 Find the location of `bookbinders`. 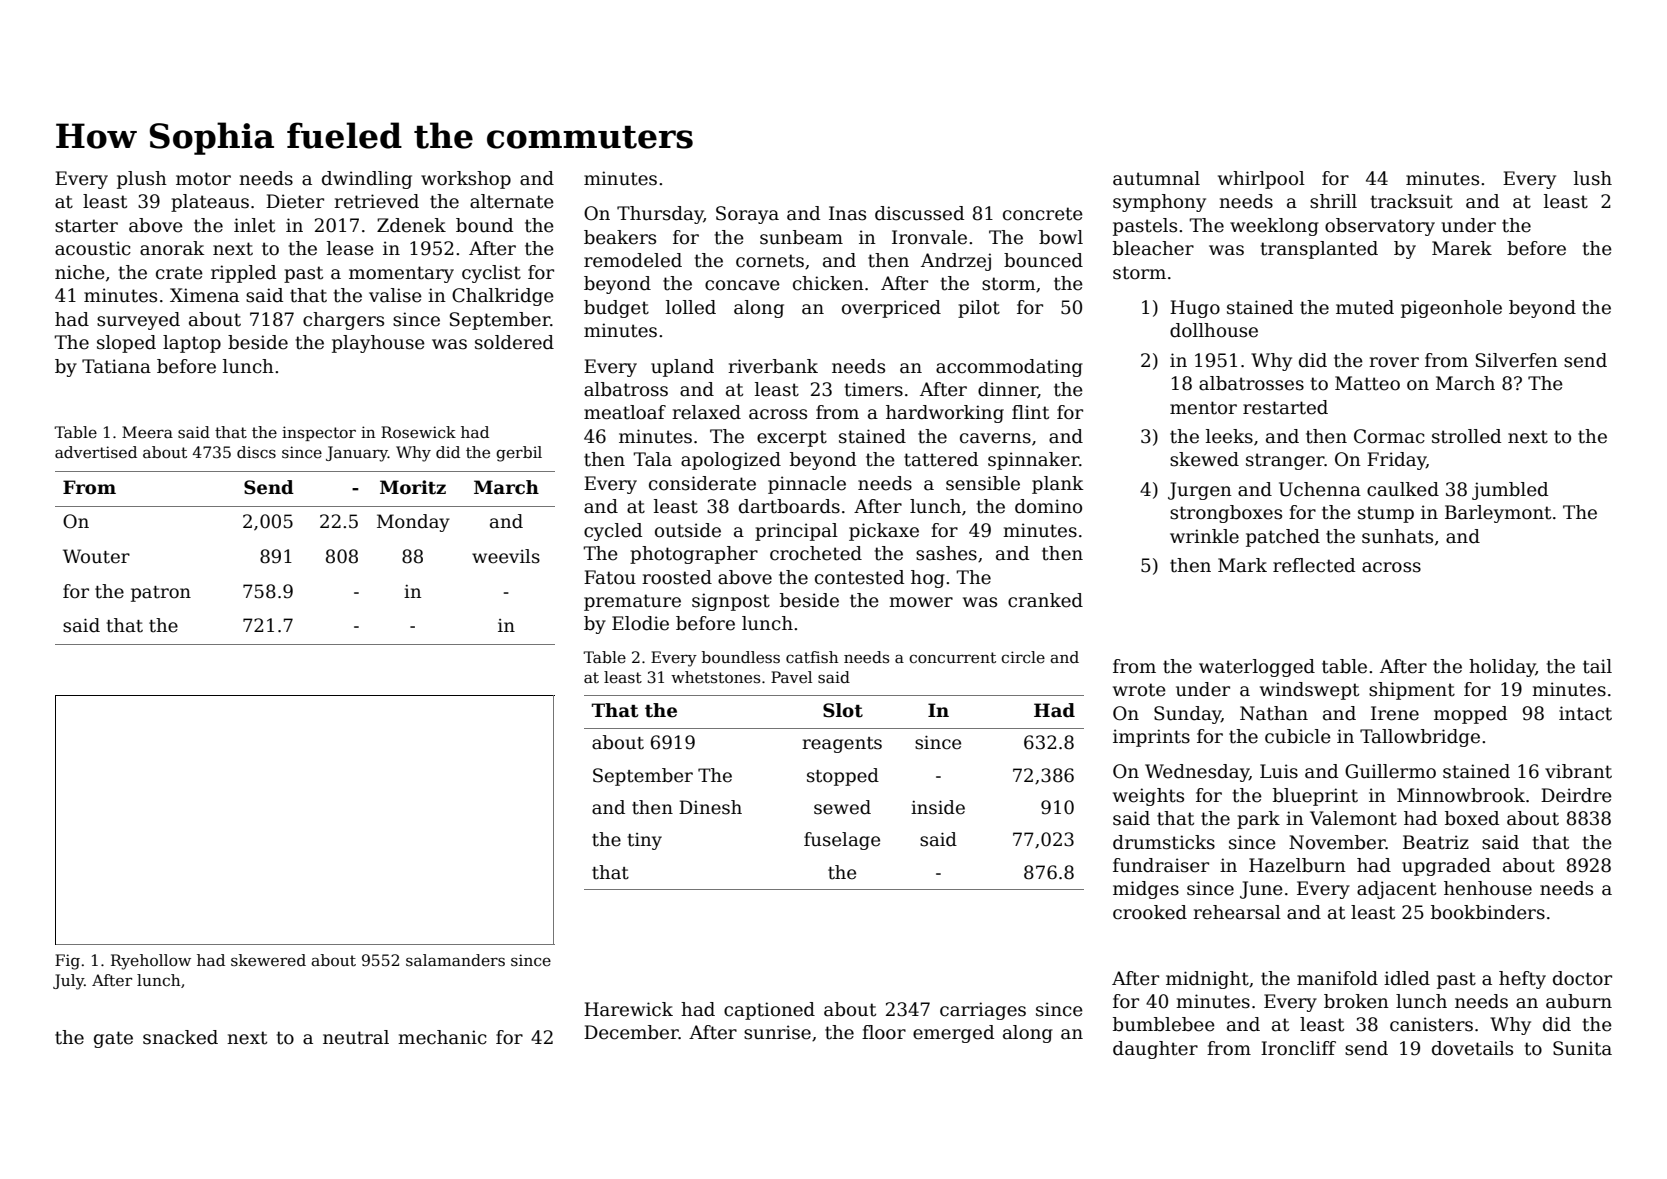

bookbinders is located at coordinates (1488, 912).
